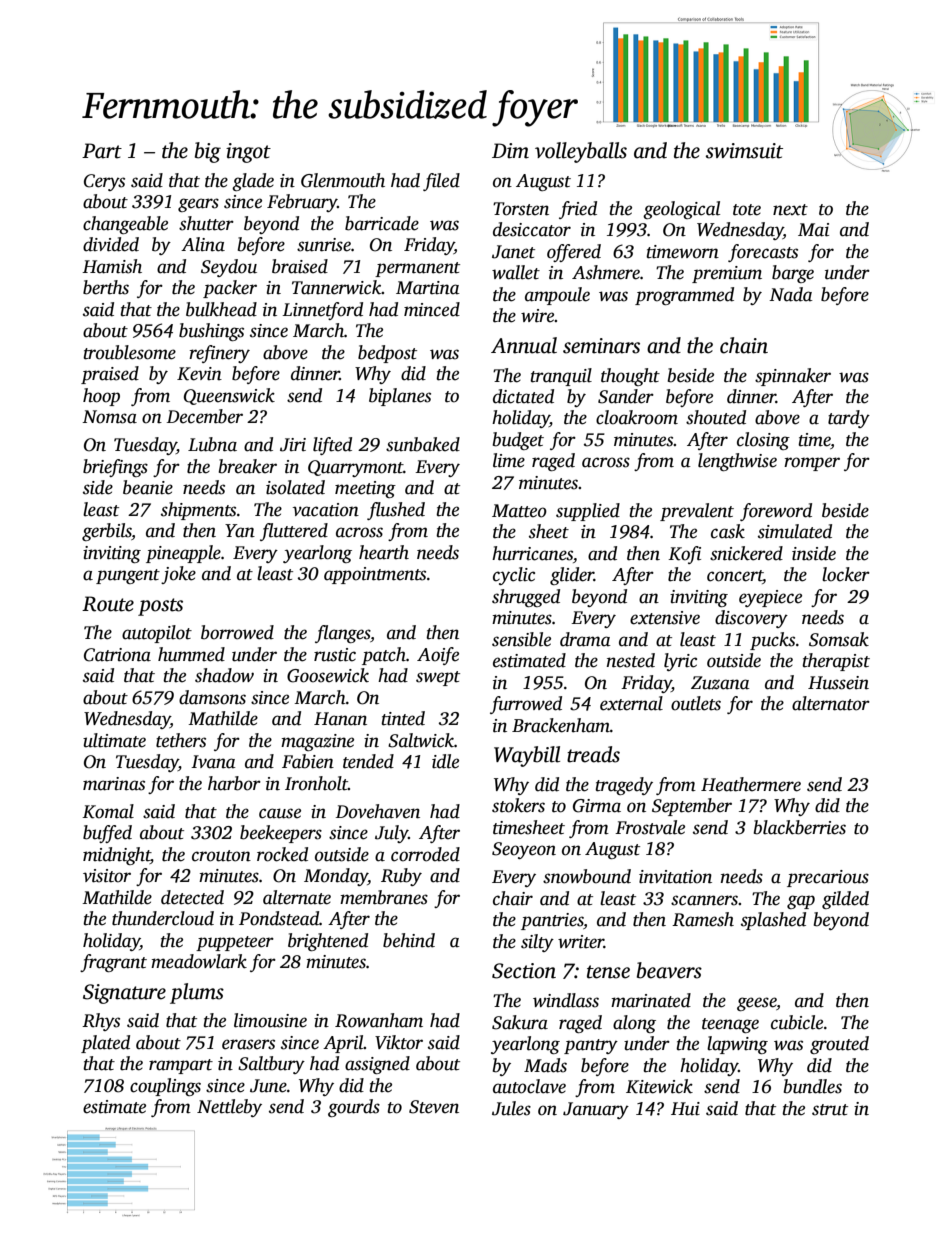 The height and width of the screenshot is (1233, 952). Describe the element at coordinates (537, 316) in the screenshot. I see `wire` at that location.
